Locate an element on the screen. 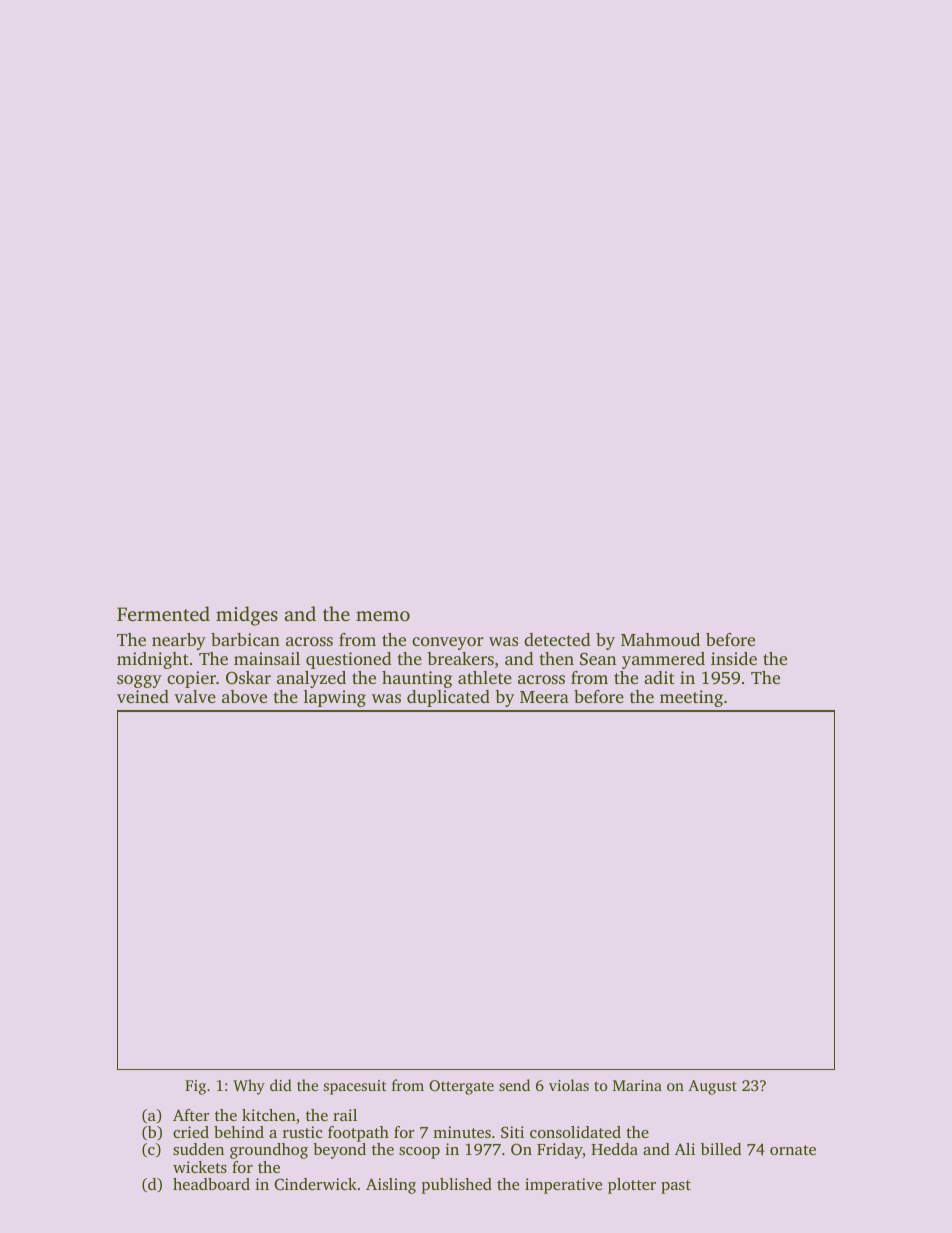 The image size is (952, 1233). did is located at coordinates (281, 1085).
